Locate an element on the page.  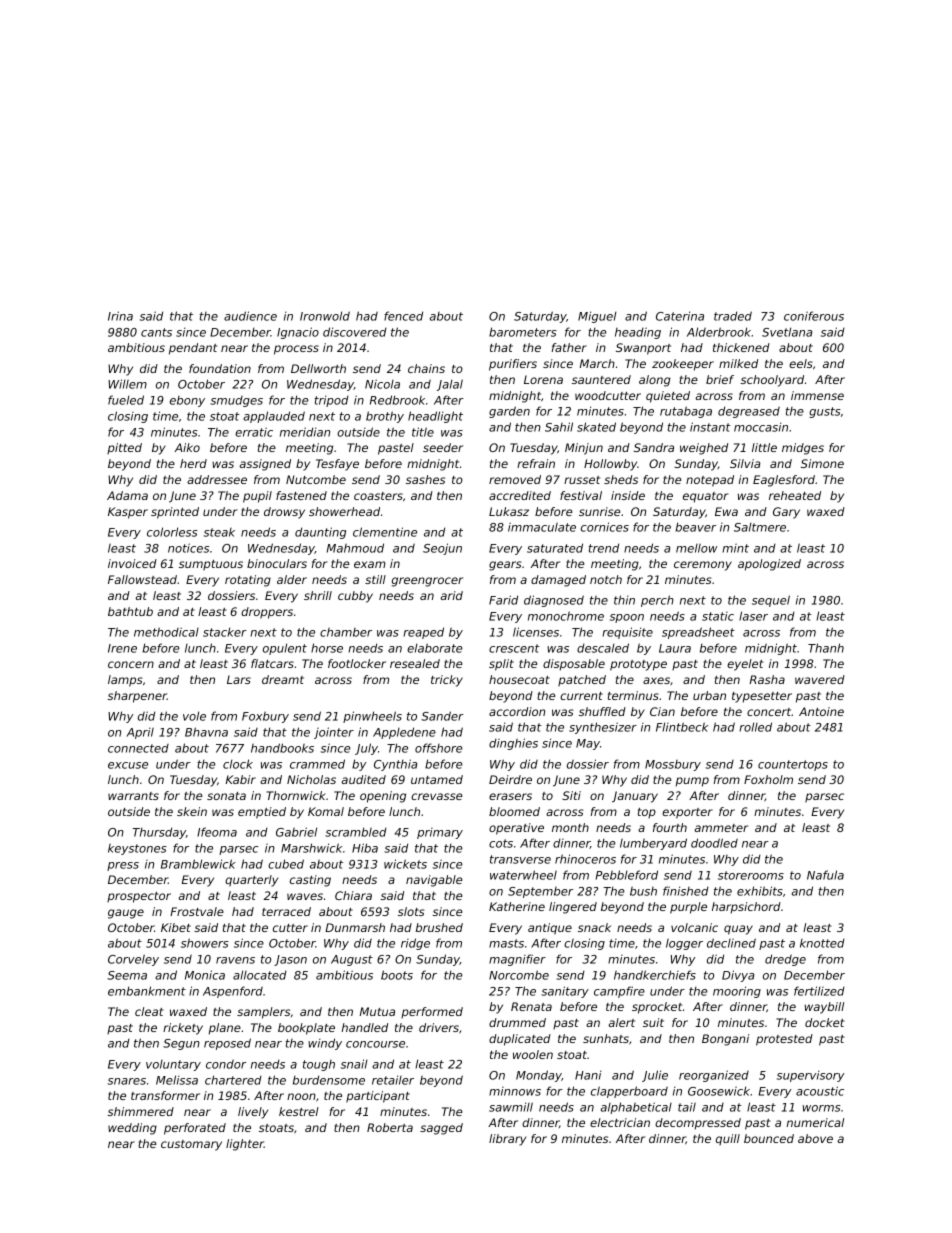
Irina is located at coordinates (120, 316).
